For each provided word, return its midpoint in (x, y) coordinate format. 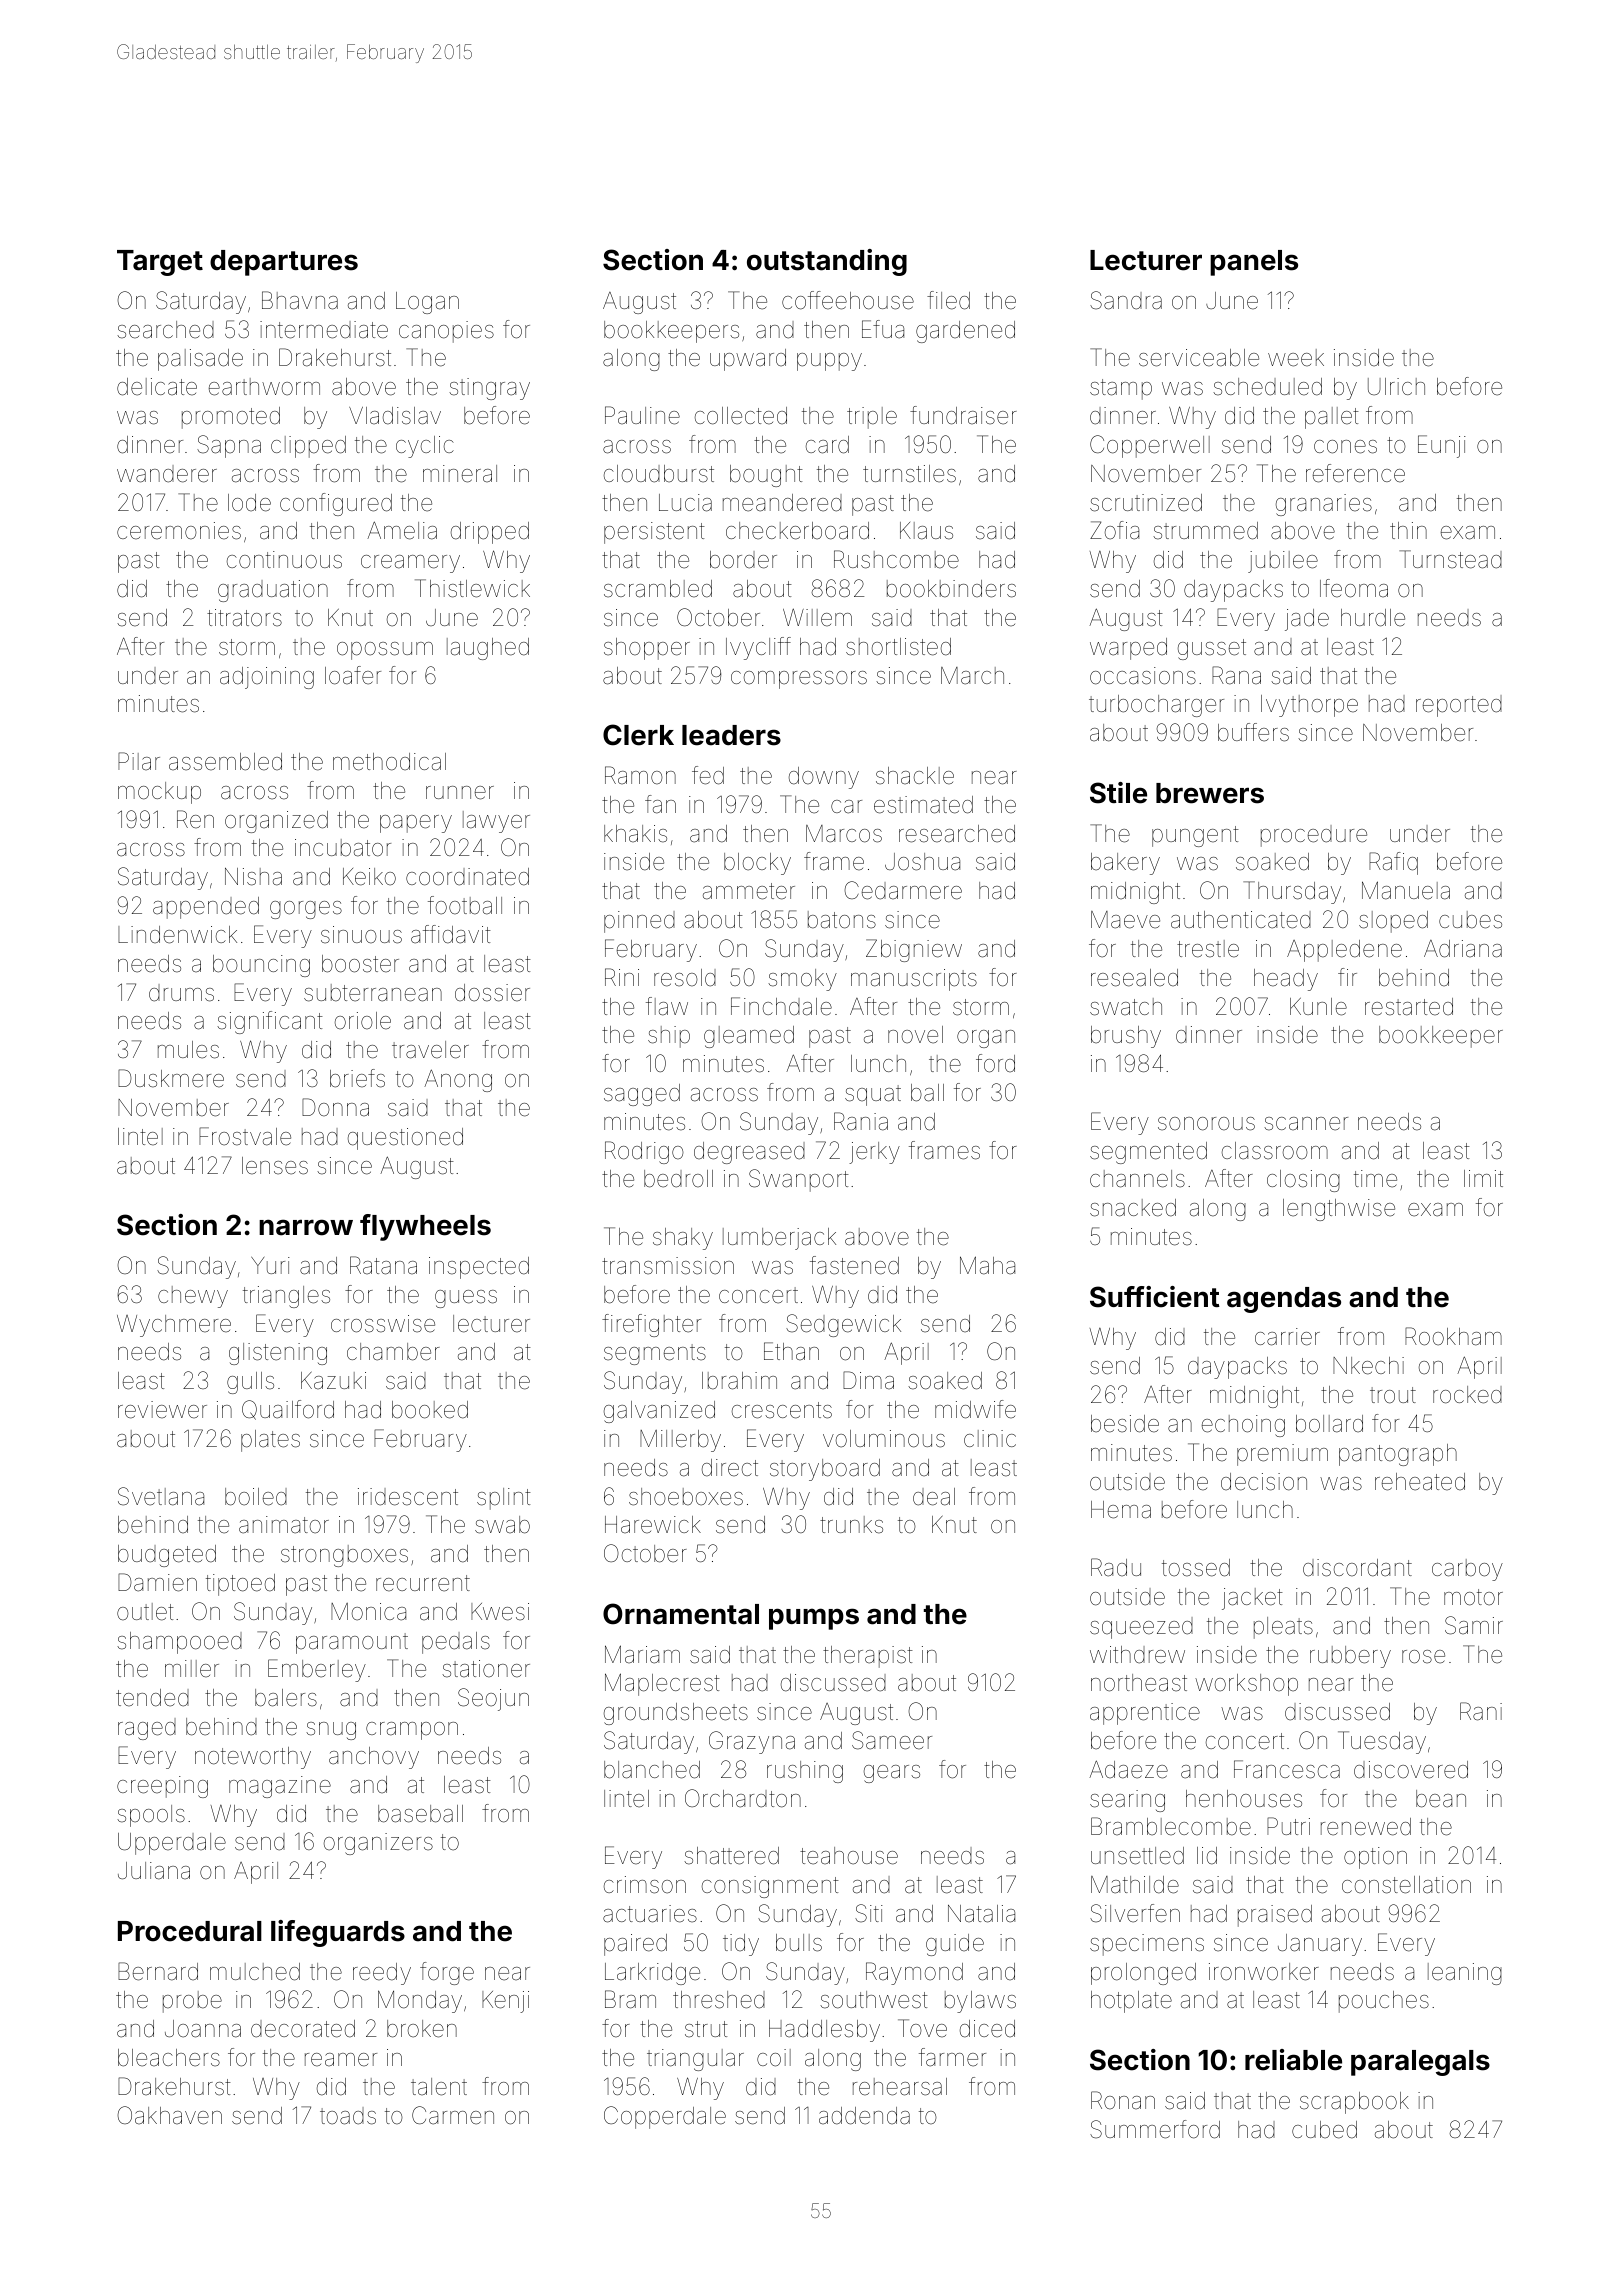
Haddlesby (824, 2031)
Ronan (1123, 2100)
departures (284, 263)
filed (948, 300)
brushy (1126, 1037)
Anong (458, 1080)
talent (439, 2087)
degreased (749, 1153)
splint (504, 1499)
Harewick (653, 1525)
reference (1355, 473)
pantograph (1398, 1455)
